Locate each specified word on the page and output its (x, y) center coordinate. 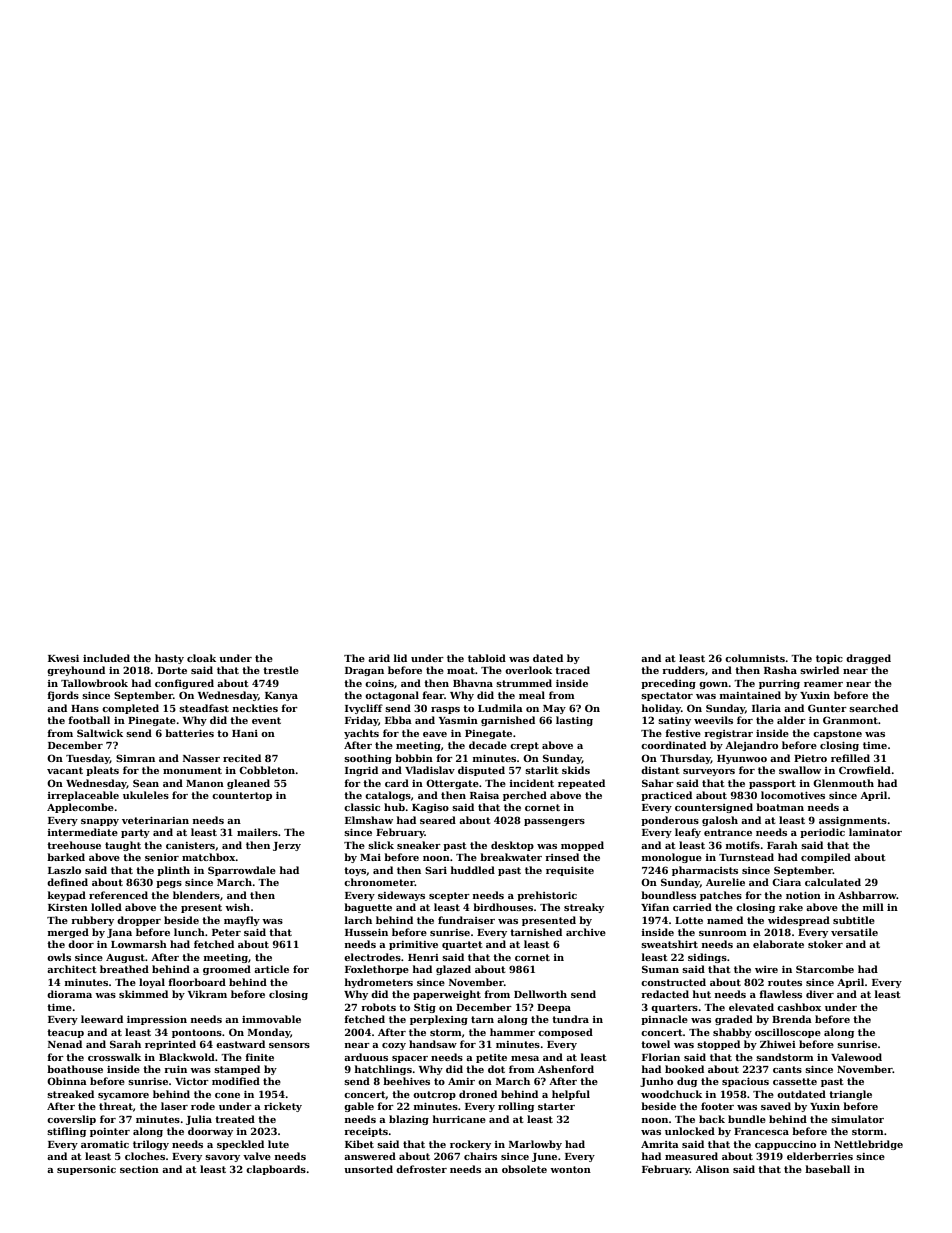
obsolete (524, 1169)
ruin (175, 1069)
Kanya (281, 696)
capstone (837, 734)
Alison (712, 1169)
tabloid (487, 658)
